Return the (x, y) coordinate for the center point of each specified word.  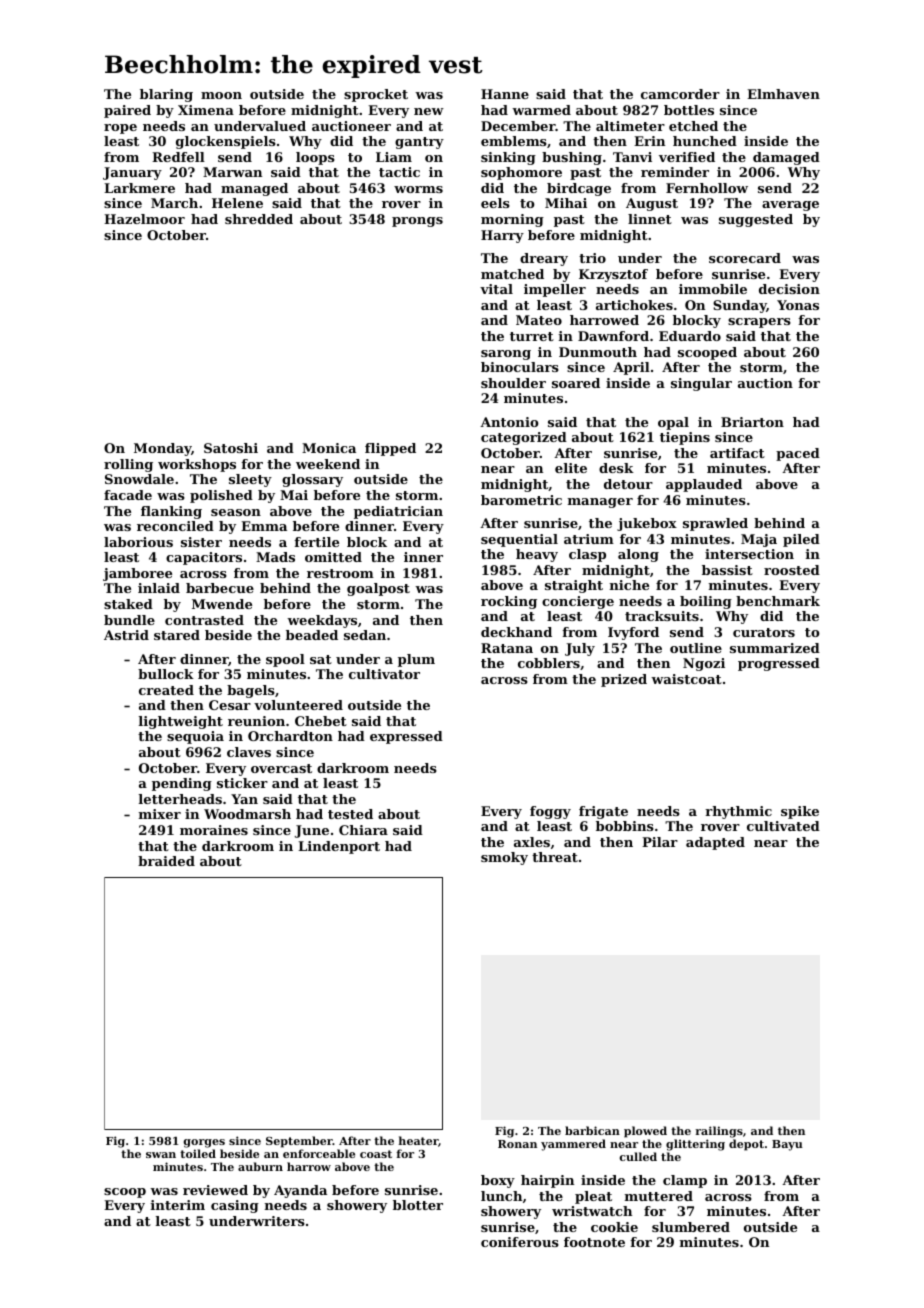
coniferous (520, 1242)
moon (221, 95)
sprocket (376, 95)
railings (719, 1132)
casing (235, 1206)
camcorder (680, 94)
